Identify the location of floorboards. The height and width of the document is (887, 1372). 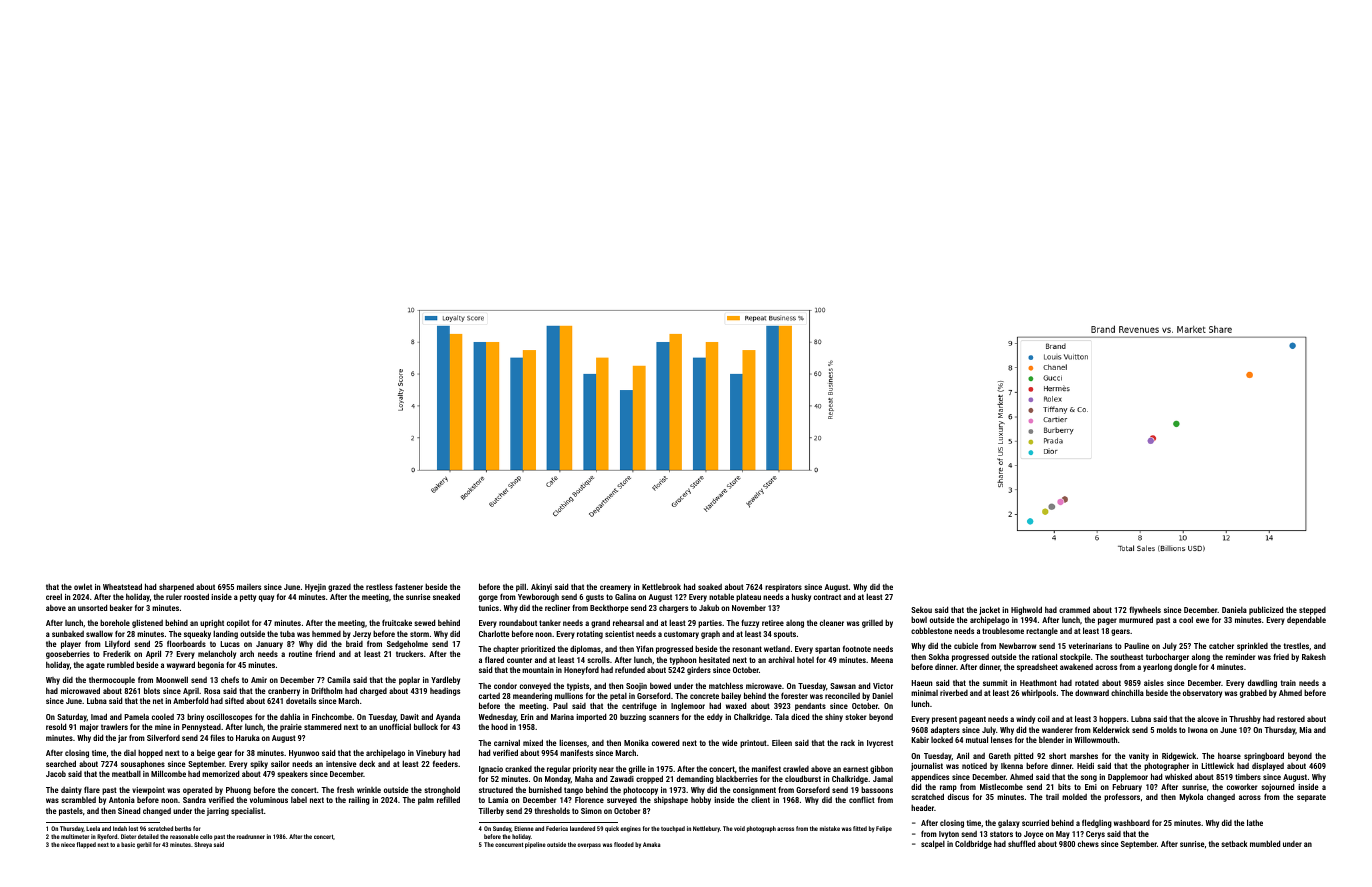
(186, 643).
